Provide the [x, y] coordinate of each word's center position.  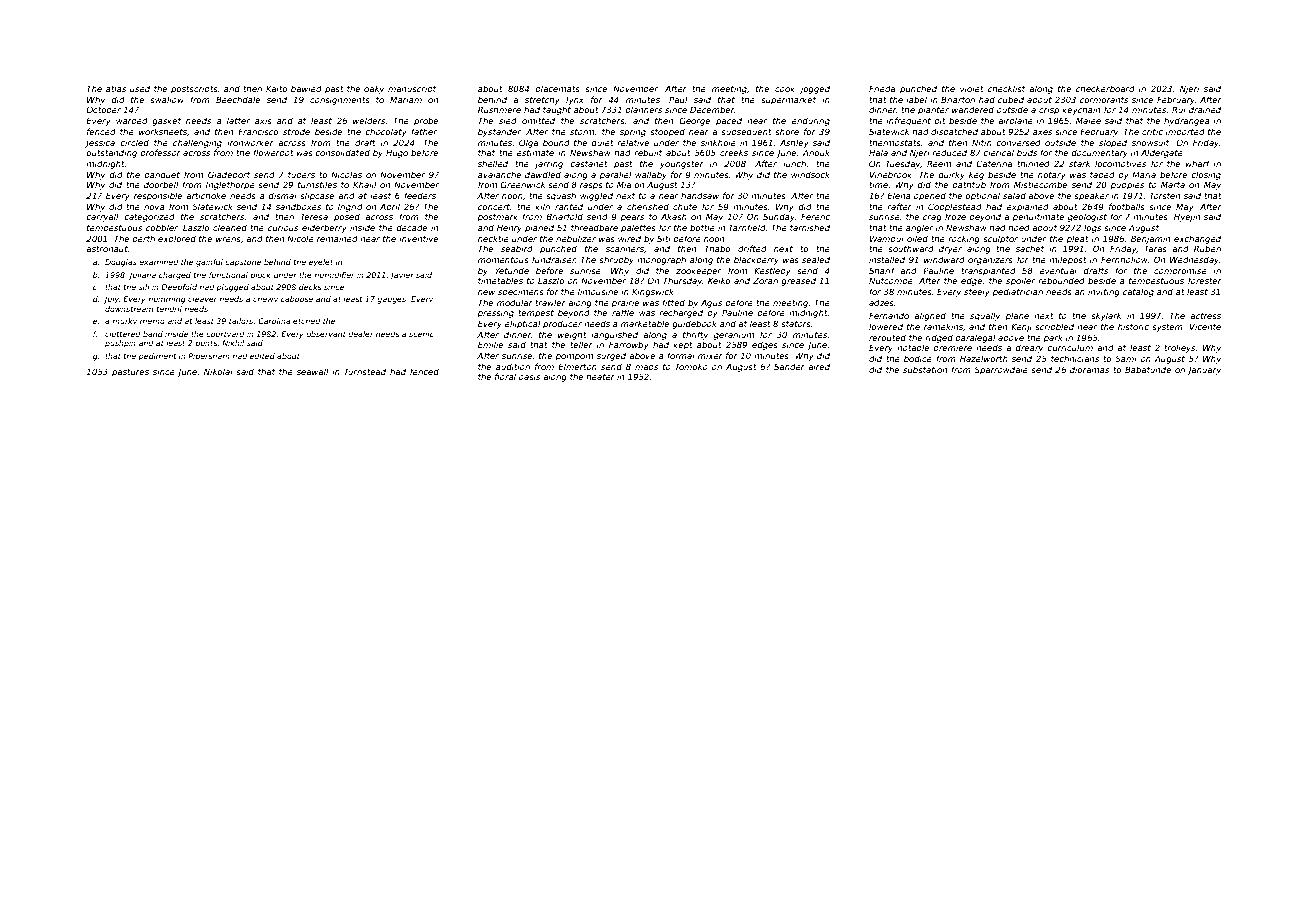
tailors [241, 321]
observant [326, 334]
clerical [998, 152]
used [140, 88]
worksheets [163, 131]
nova [154, 207]
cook [785, 88]
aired [819, 366]
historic [1133, 326]
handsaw [700, 195]
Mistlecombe [1040, 184]
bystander [499, 132]
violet [972, 88]
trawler [550, 302]
